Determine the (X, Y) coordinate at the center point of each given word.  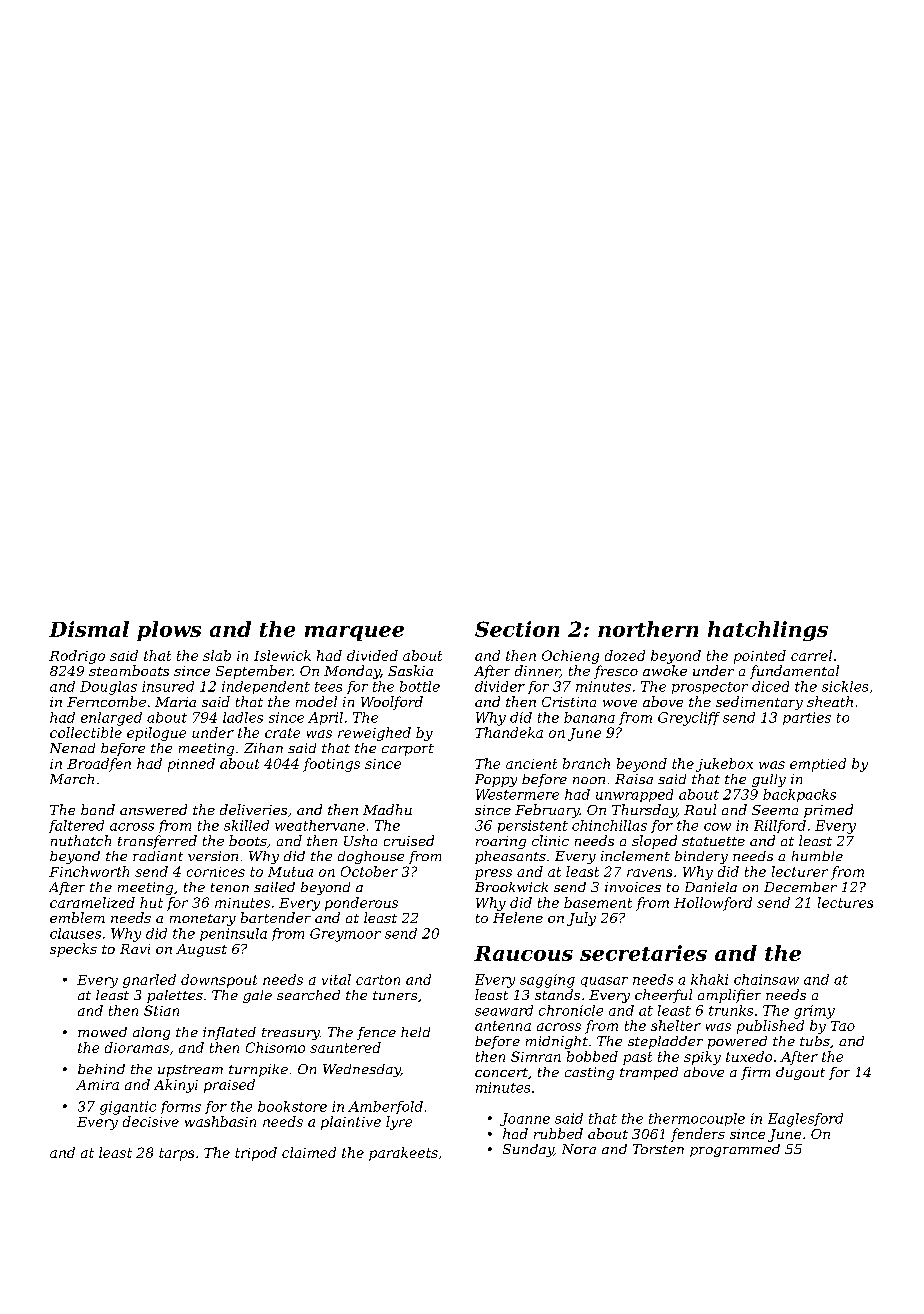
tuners (395, 995)
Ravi (135, 949)
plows (169, 631)
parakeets (403, 1154)
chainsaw (766, 979)
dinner (537, 671)
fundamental (794, 672)
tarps (176, 1154)
